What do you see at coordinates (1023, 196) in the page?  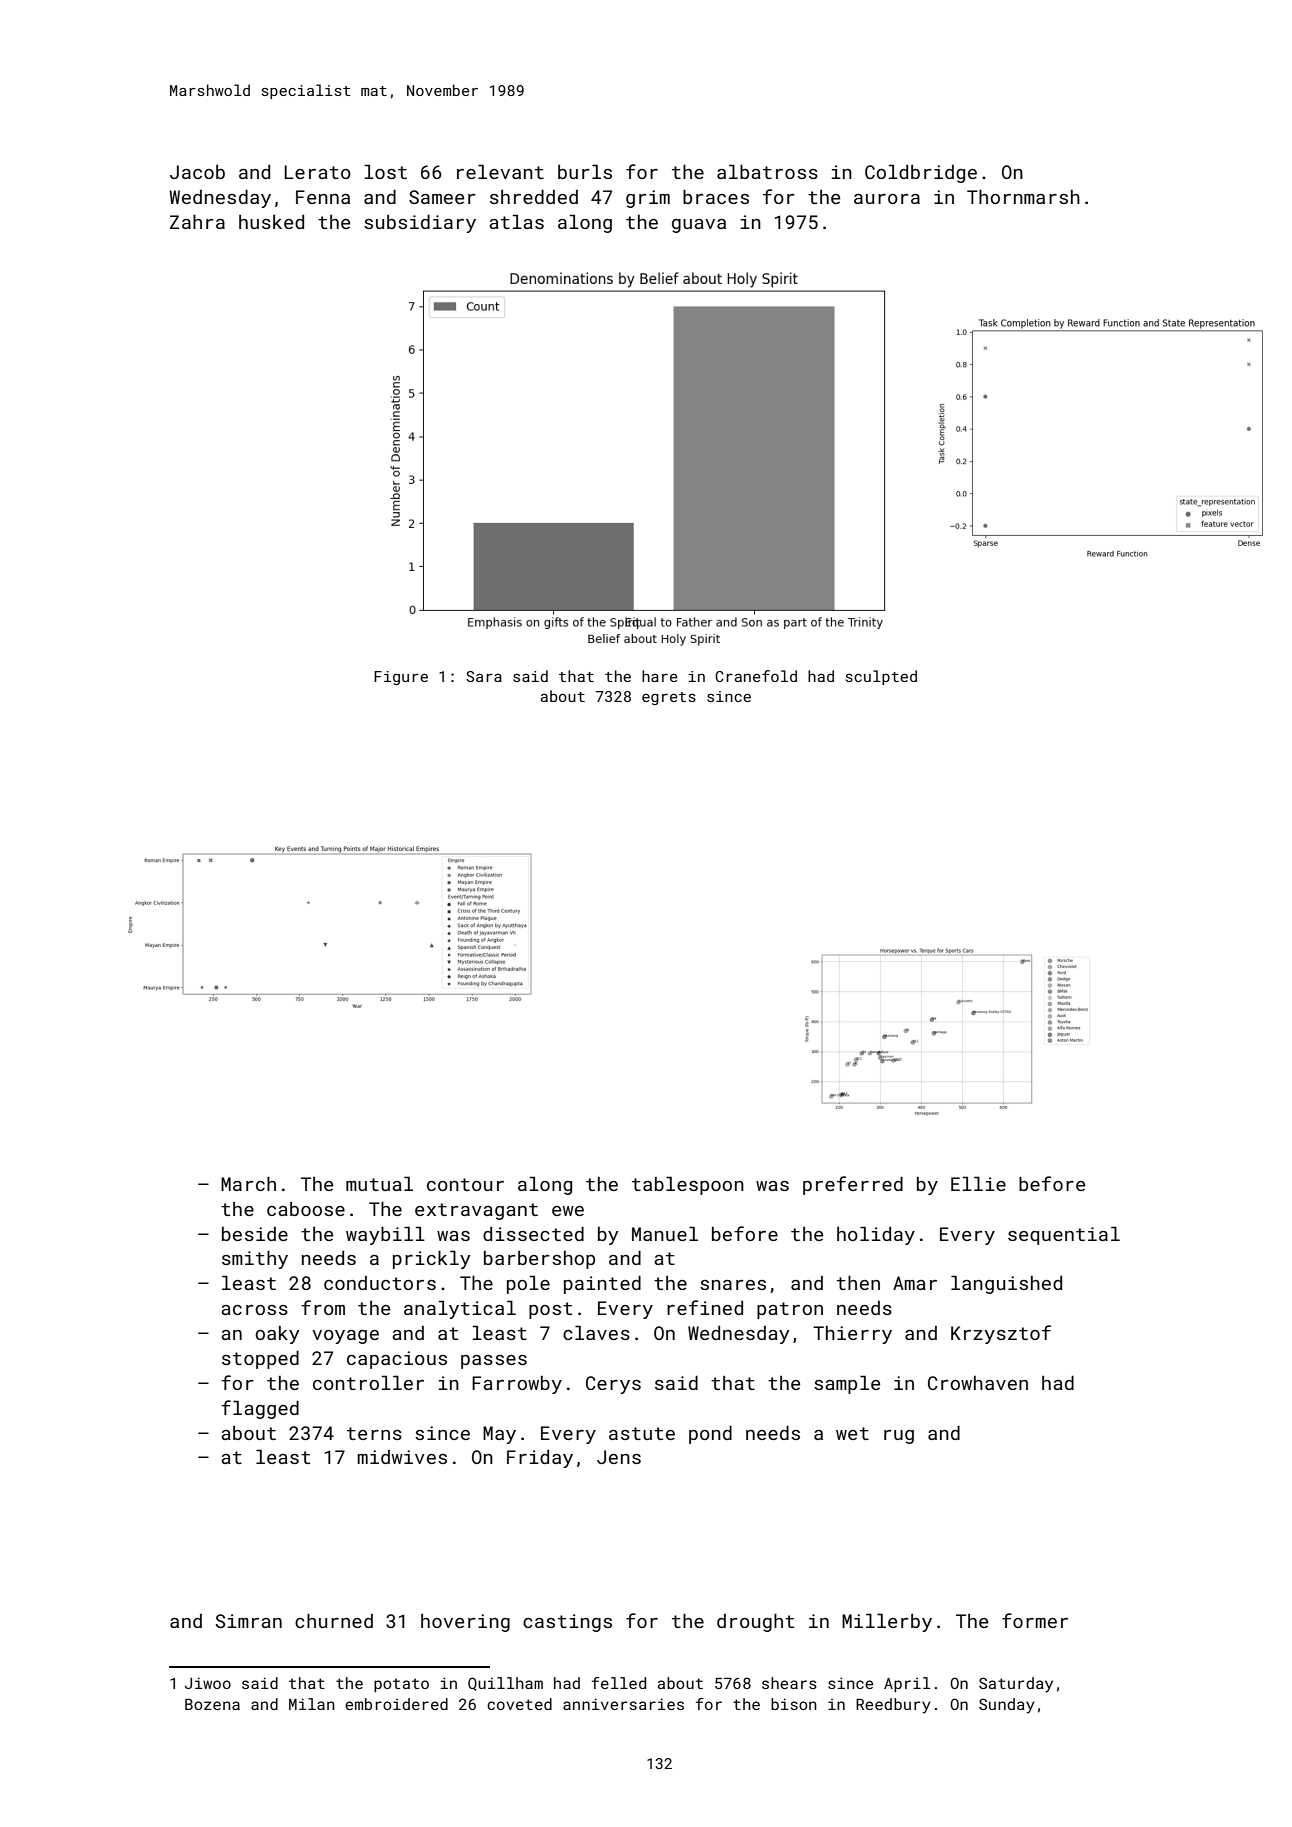 I see `Thornmarsh` at bounding box center [1023, 196].
